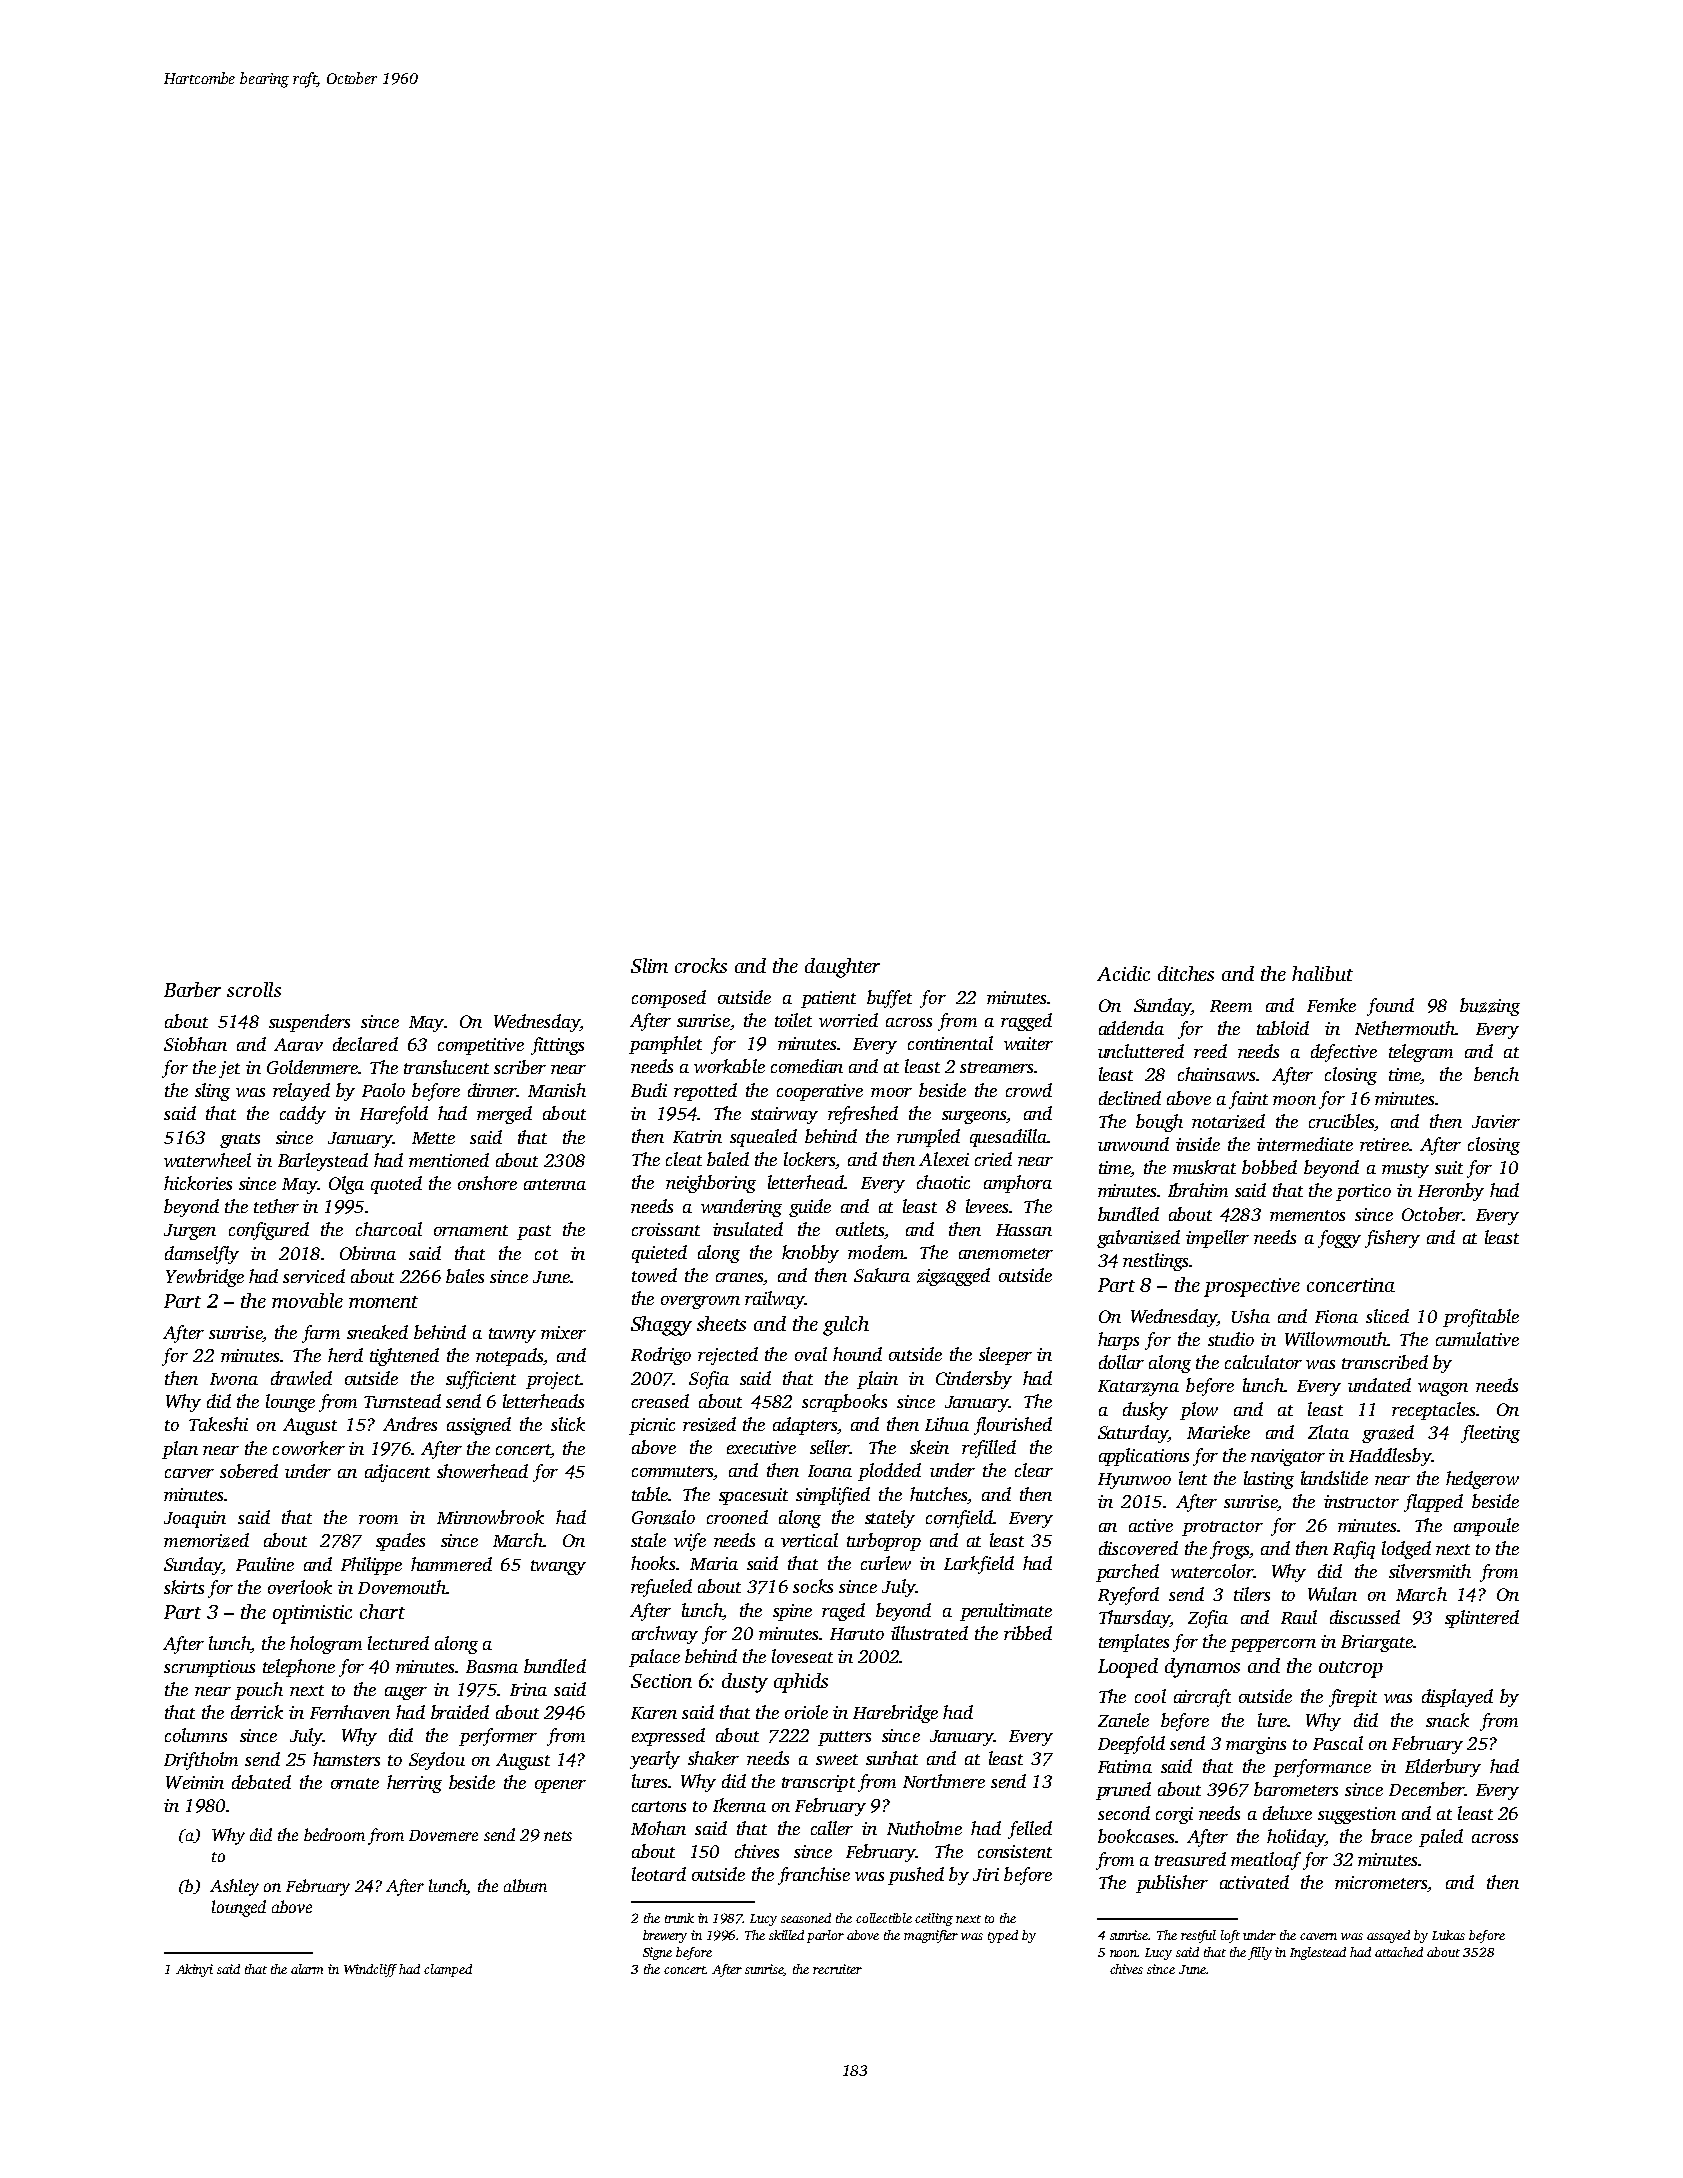 This screenshot has width=1683, height=2178. Describe the element at coordinates (234, 1379) in the screenshot. I see `Iwona` at that location.
